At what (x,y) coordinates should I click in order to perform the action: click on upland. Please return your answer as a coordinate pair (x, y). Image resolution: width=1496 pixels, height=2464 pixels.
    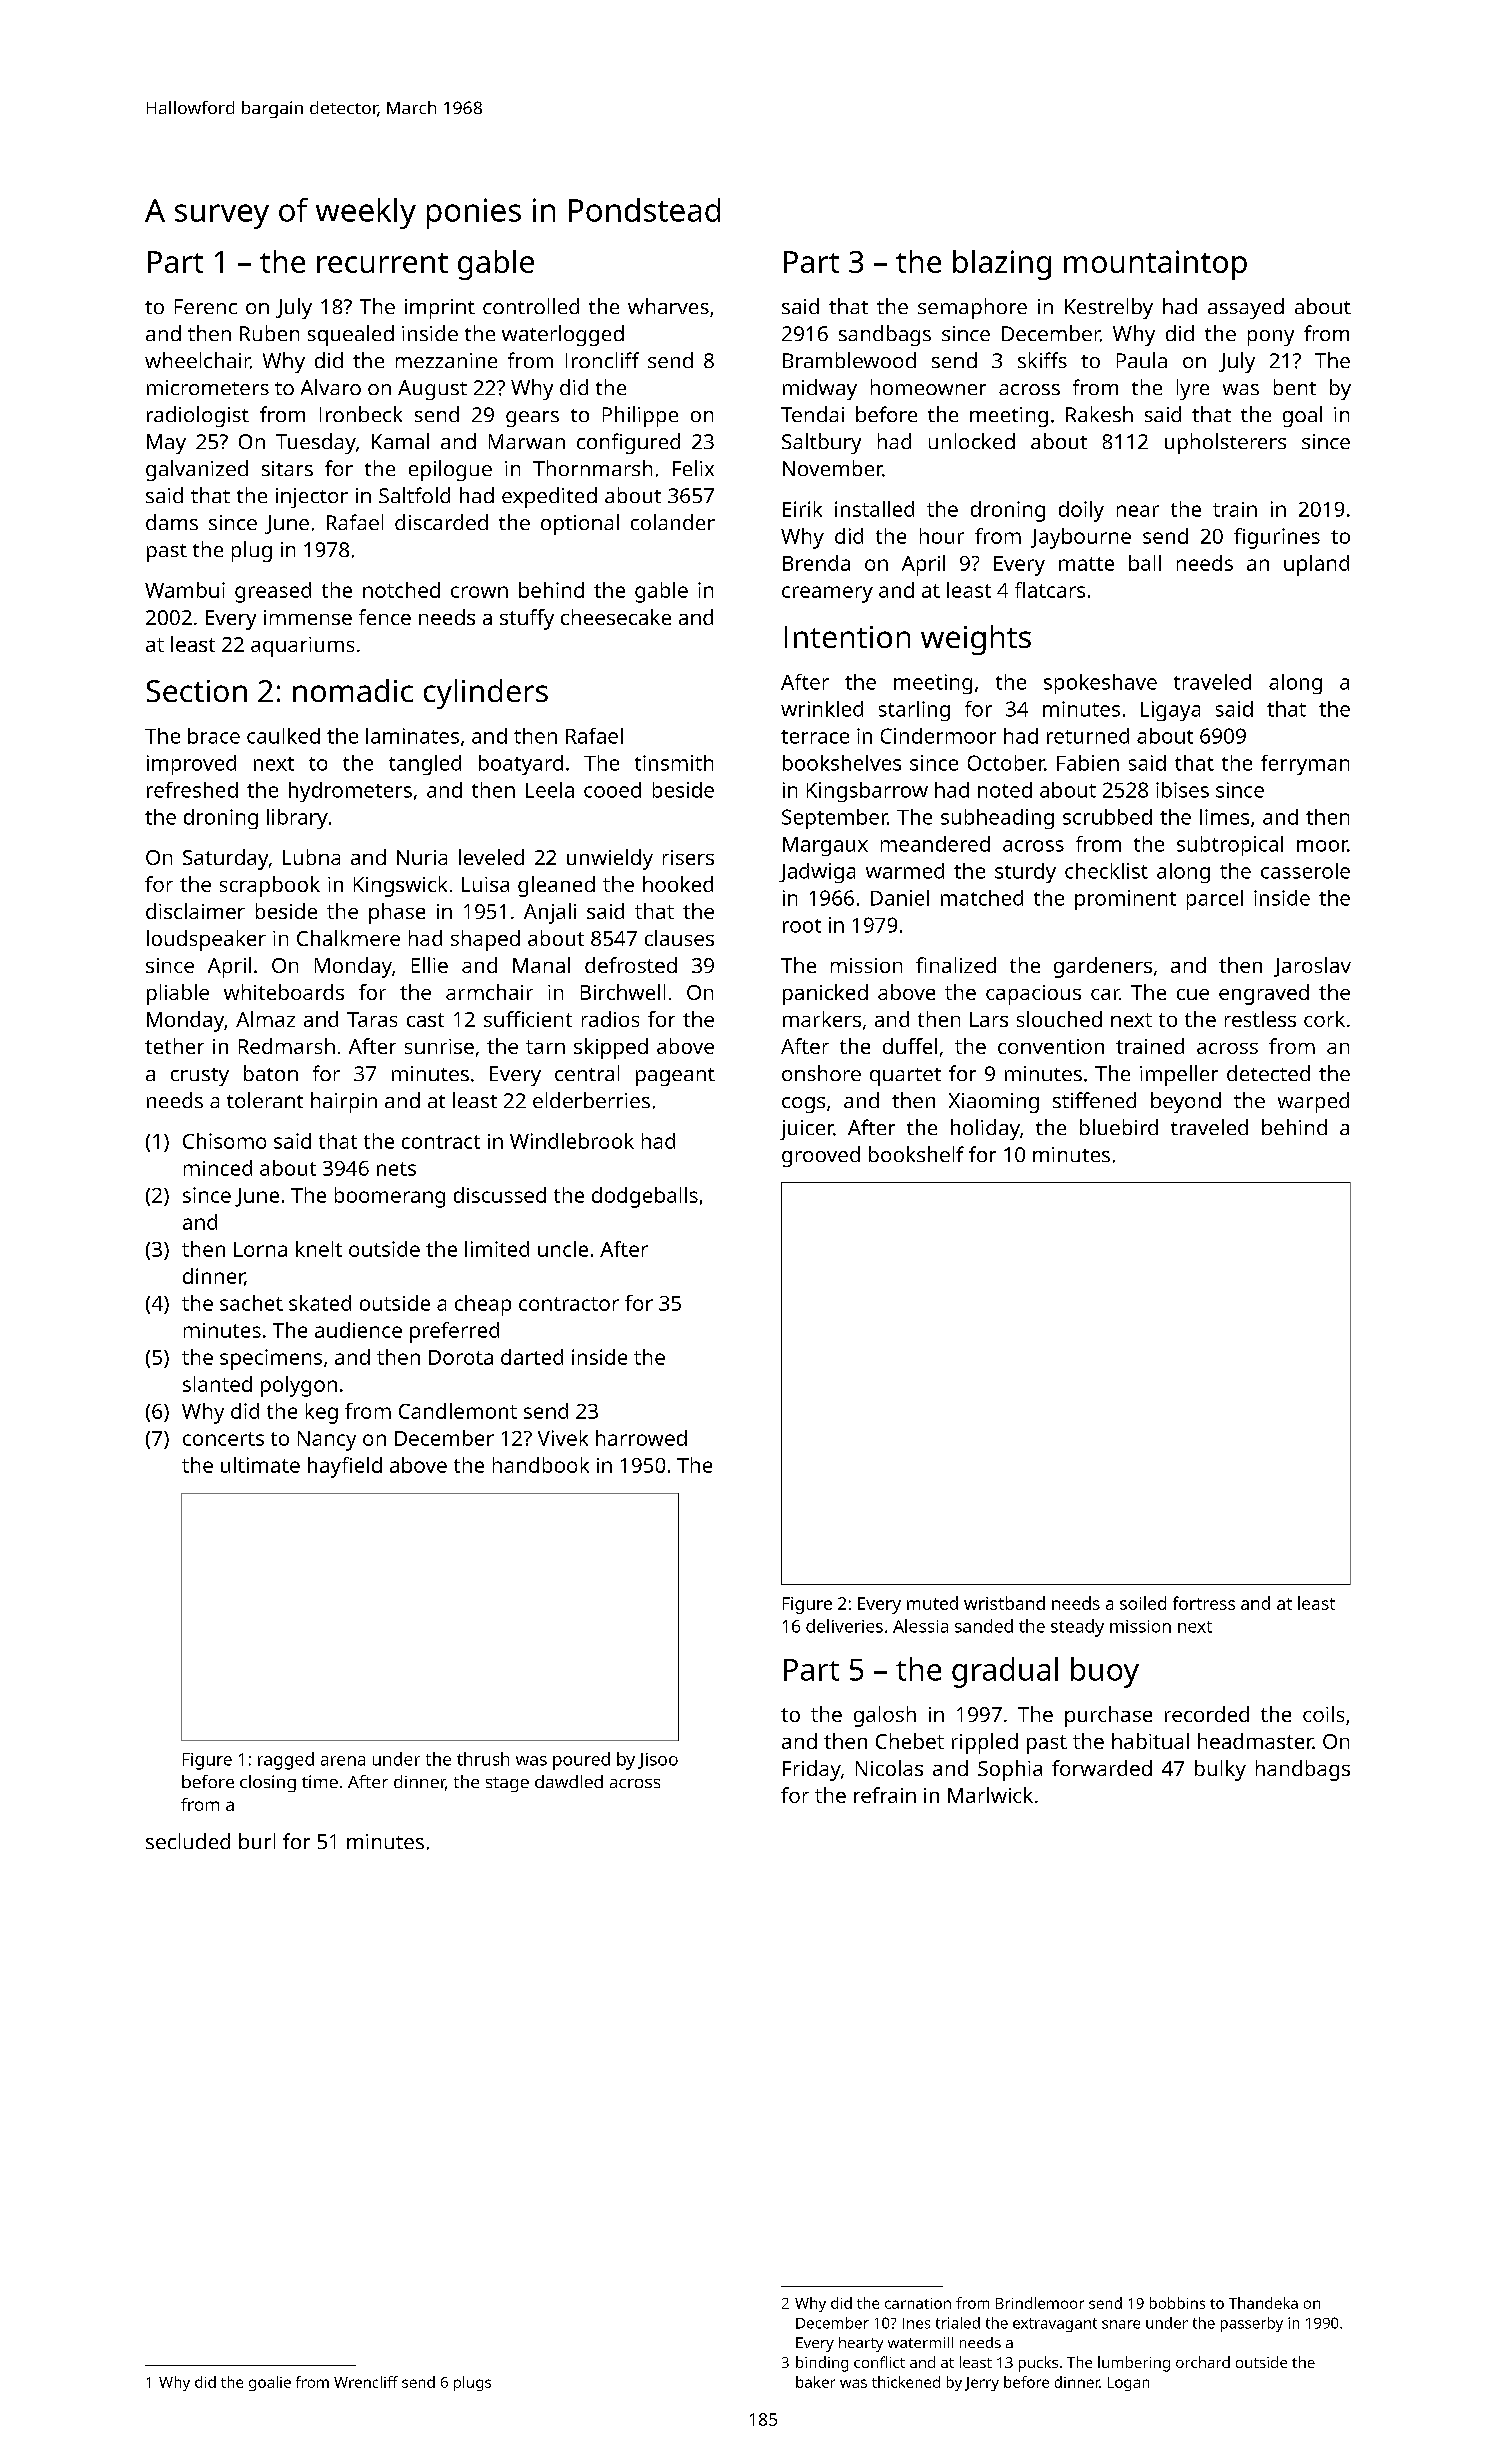
    Looking at the image, I should click on (1316, 565).
